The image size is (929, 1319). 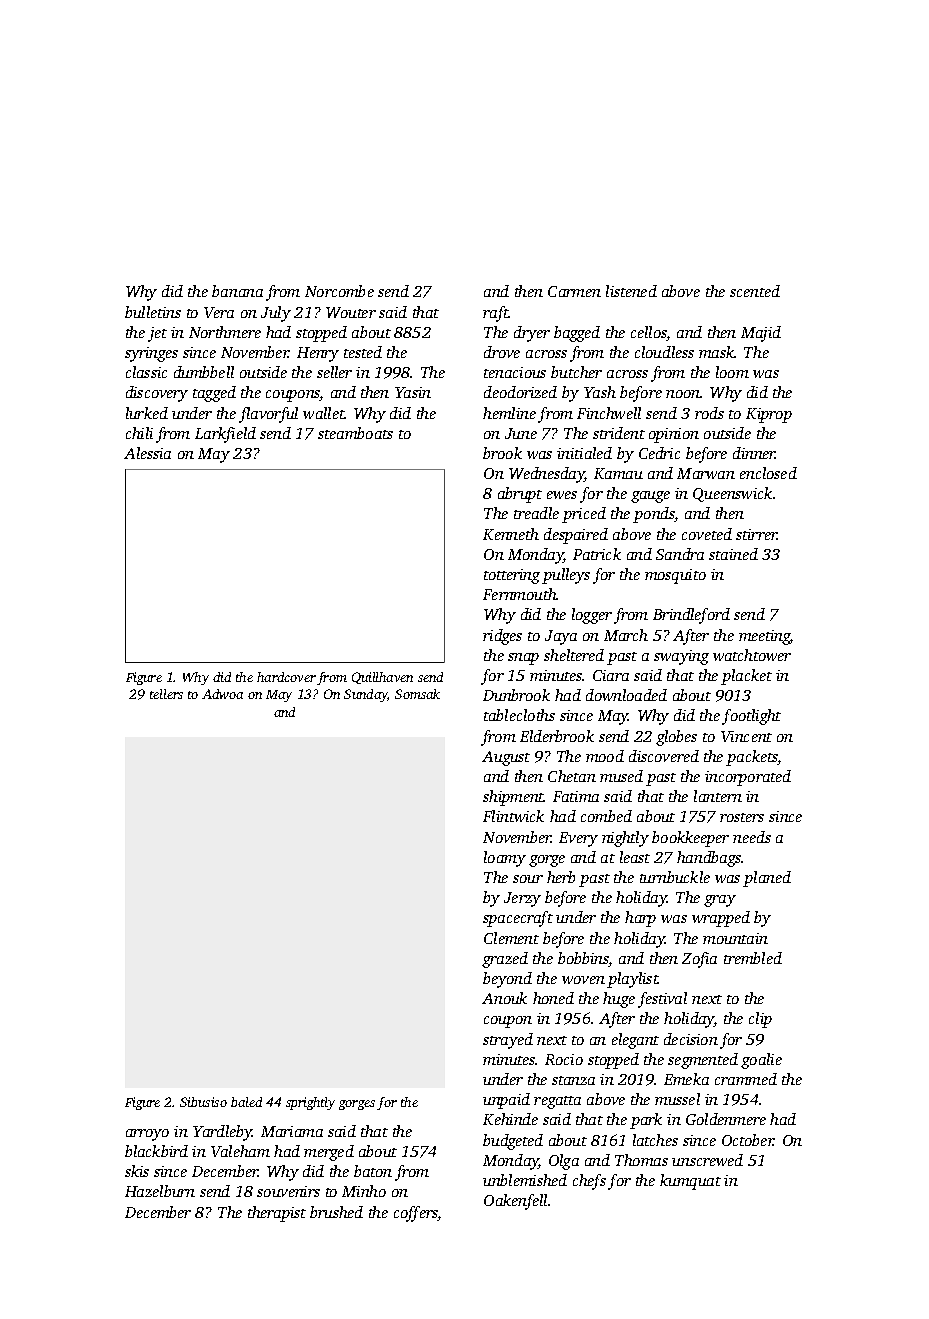 I want to click on Kenneth, so click(x=511, y=534).
